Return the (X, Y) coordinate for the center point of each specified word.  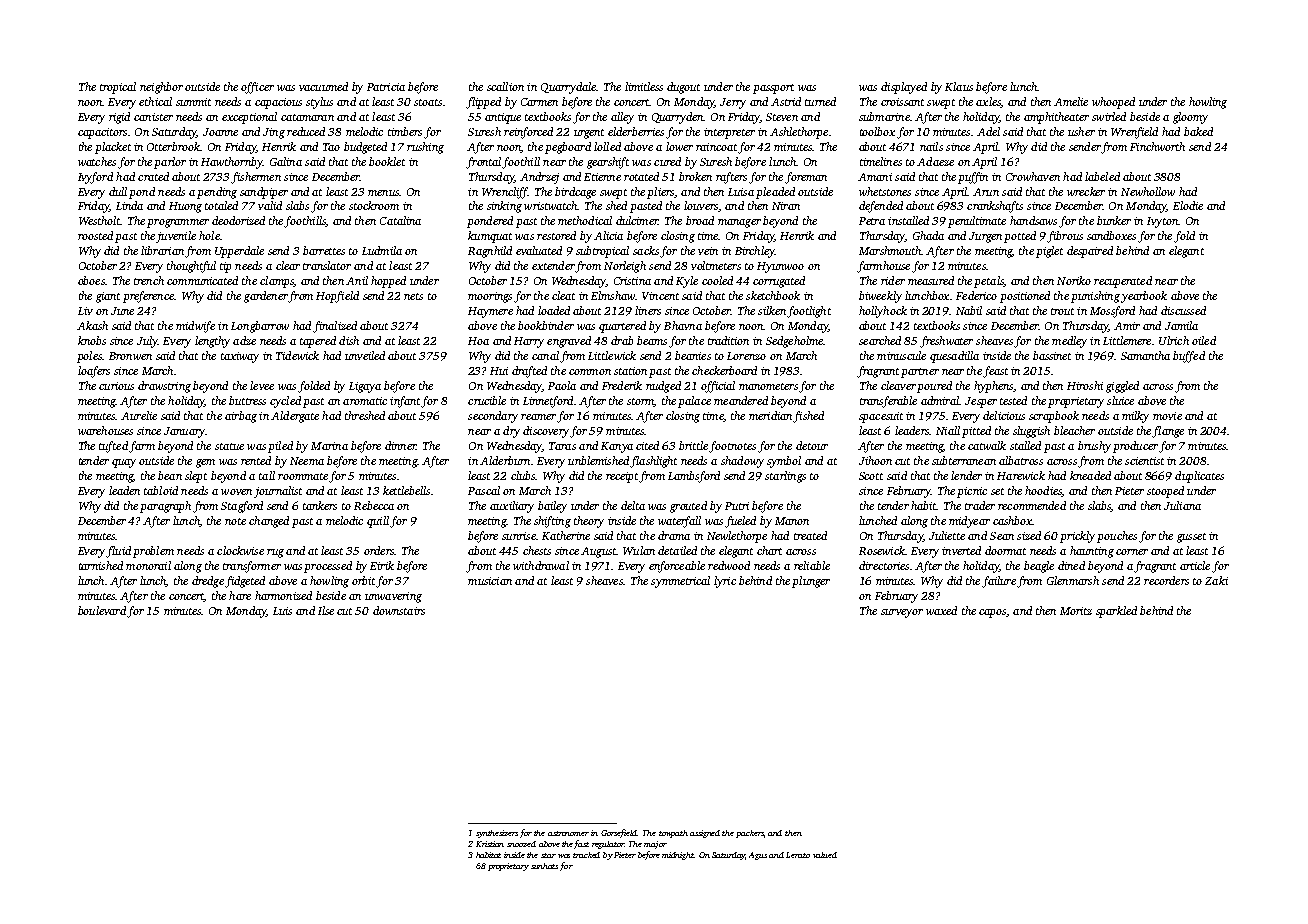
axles (988, 102)
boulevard (102, 610)
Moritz (1076, 611)
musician (490, 581)
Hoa (478, 341)
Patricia (386, 87)
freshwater (946, 342)
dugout (683, 88)
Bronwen (130, 356)
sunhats (544, 866)
